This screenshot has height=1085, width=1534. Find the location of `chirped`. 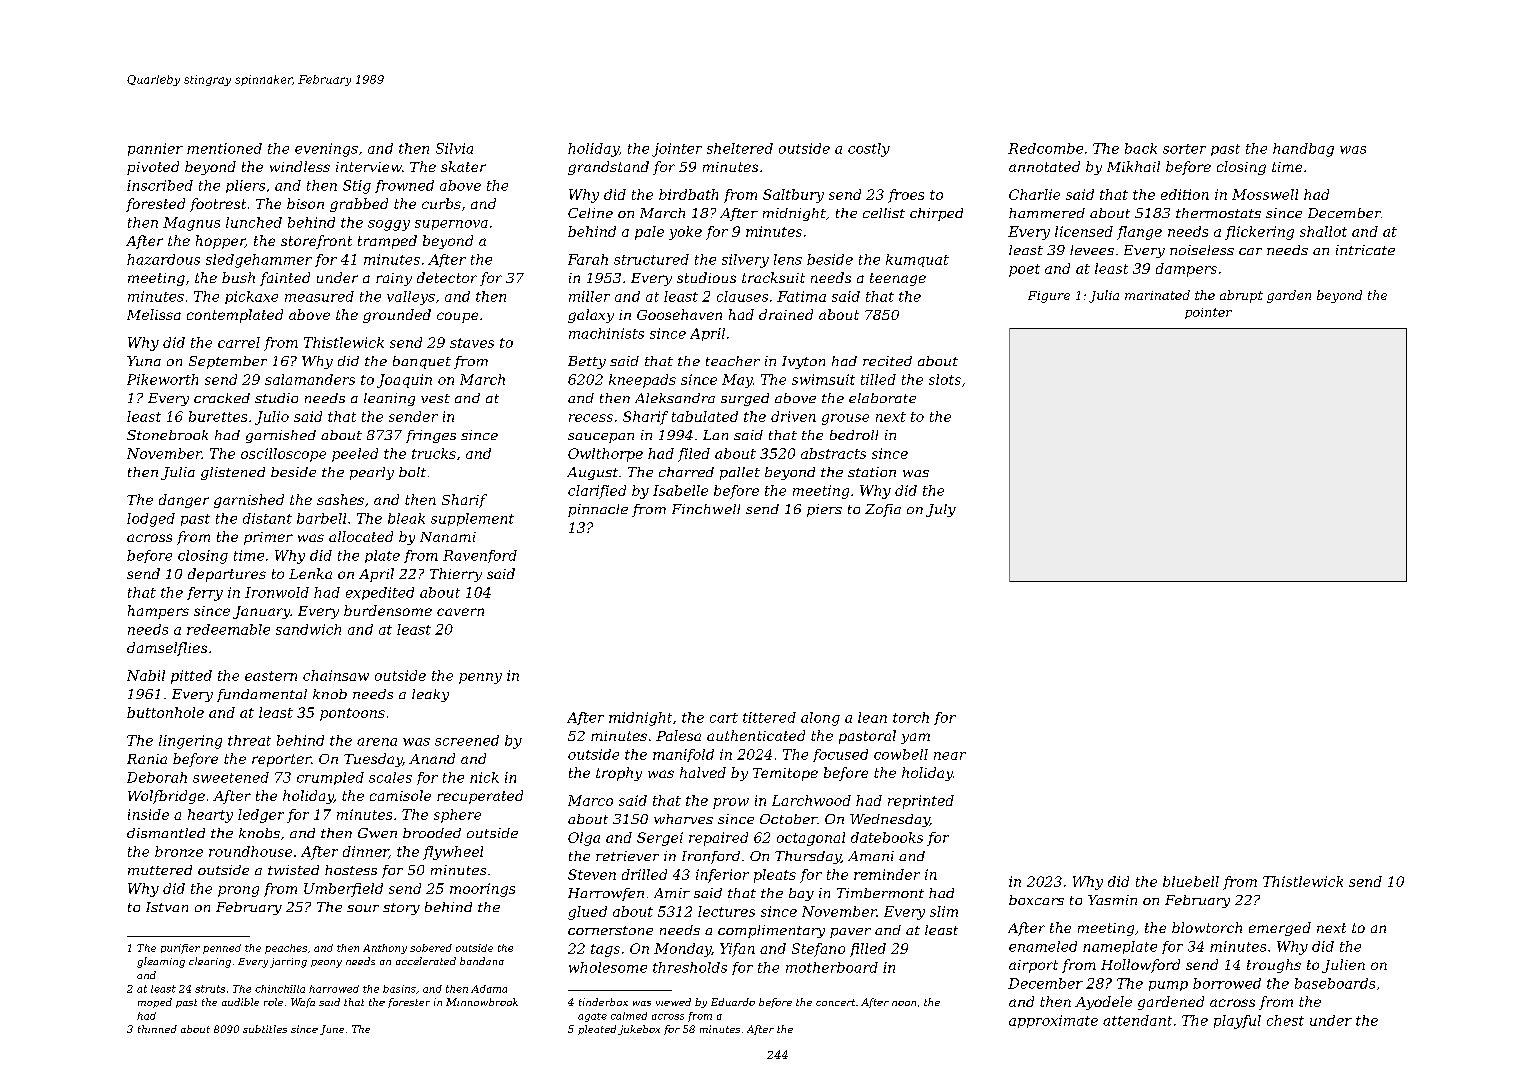

chirped is located at coordinates (936, 214).
